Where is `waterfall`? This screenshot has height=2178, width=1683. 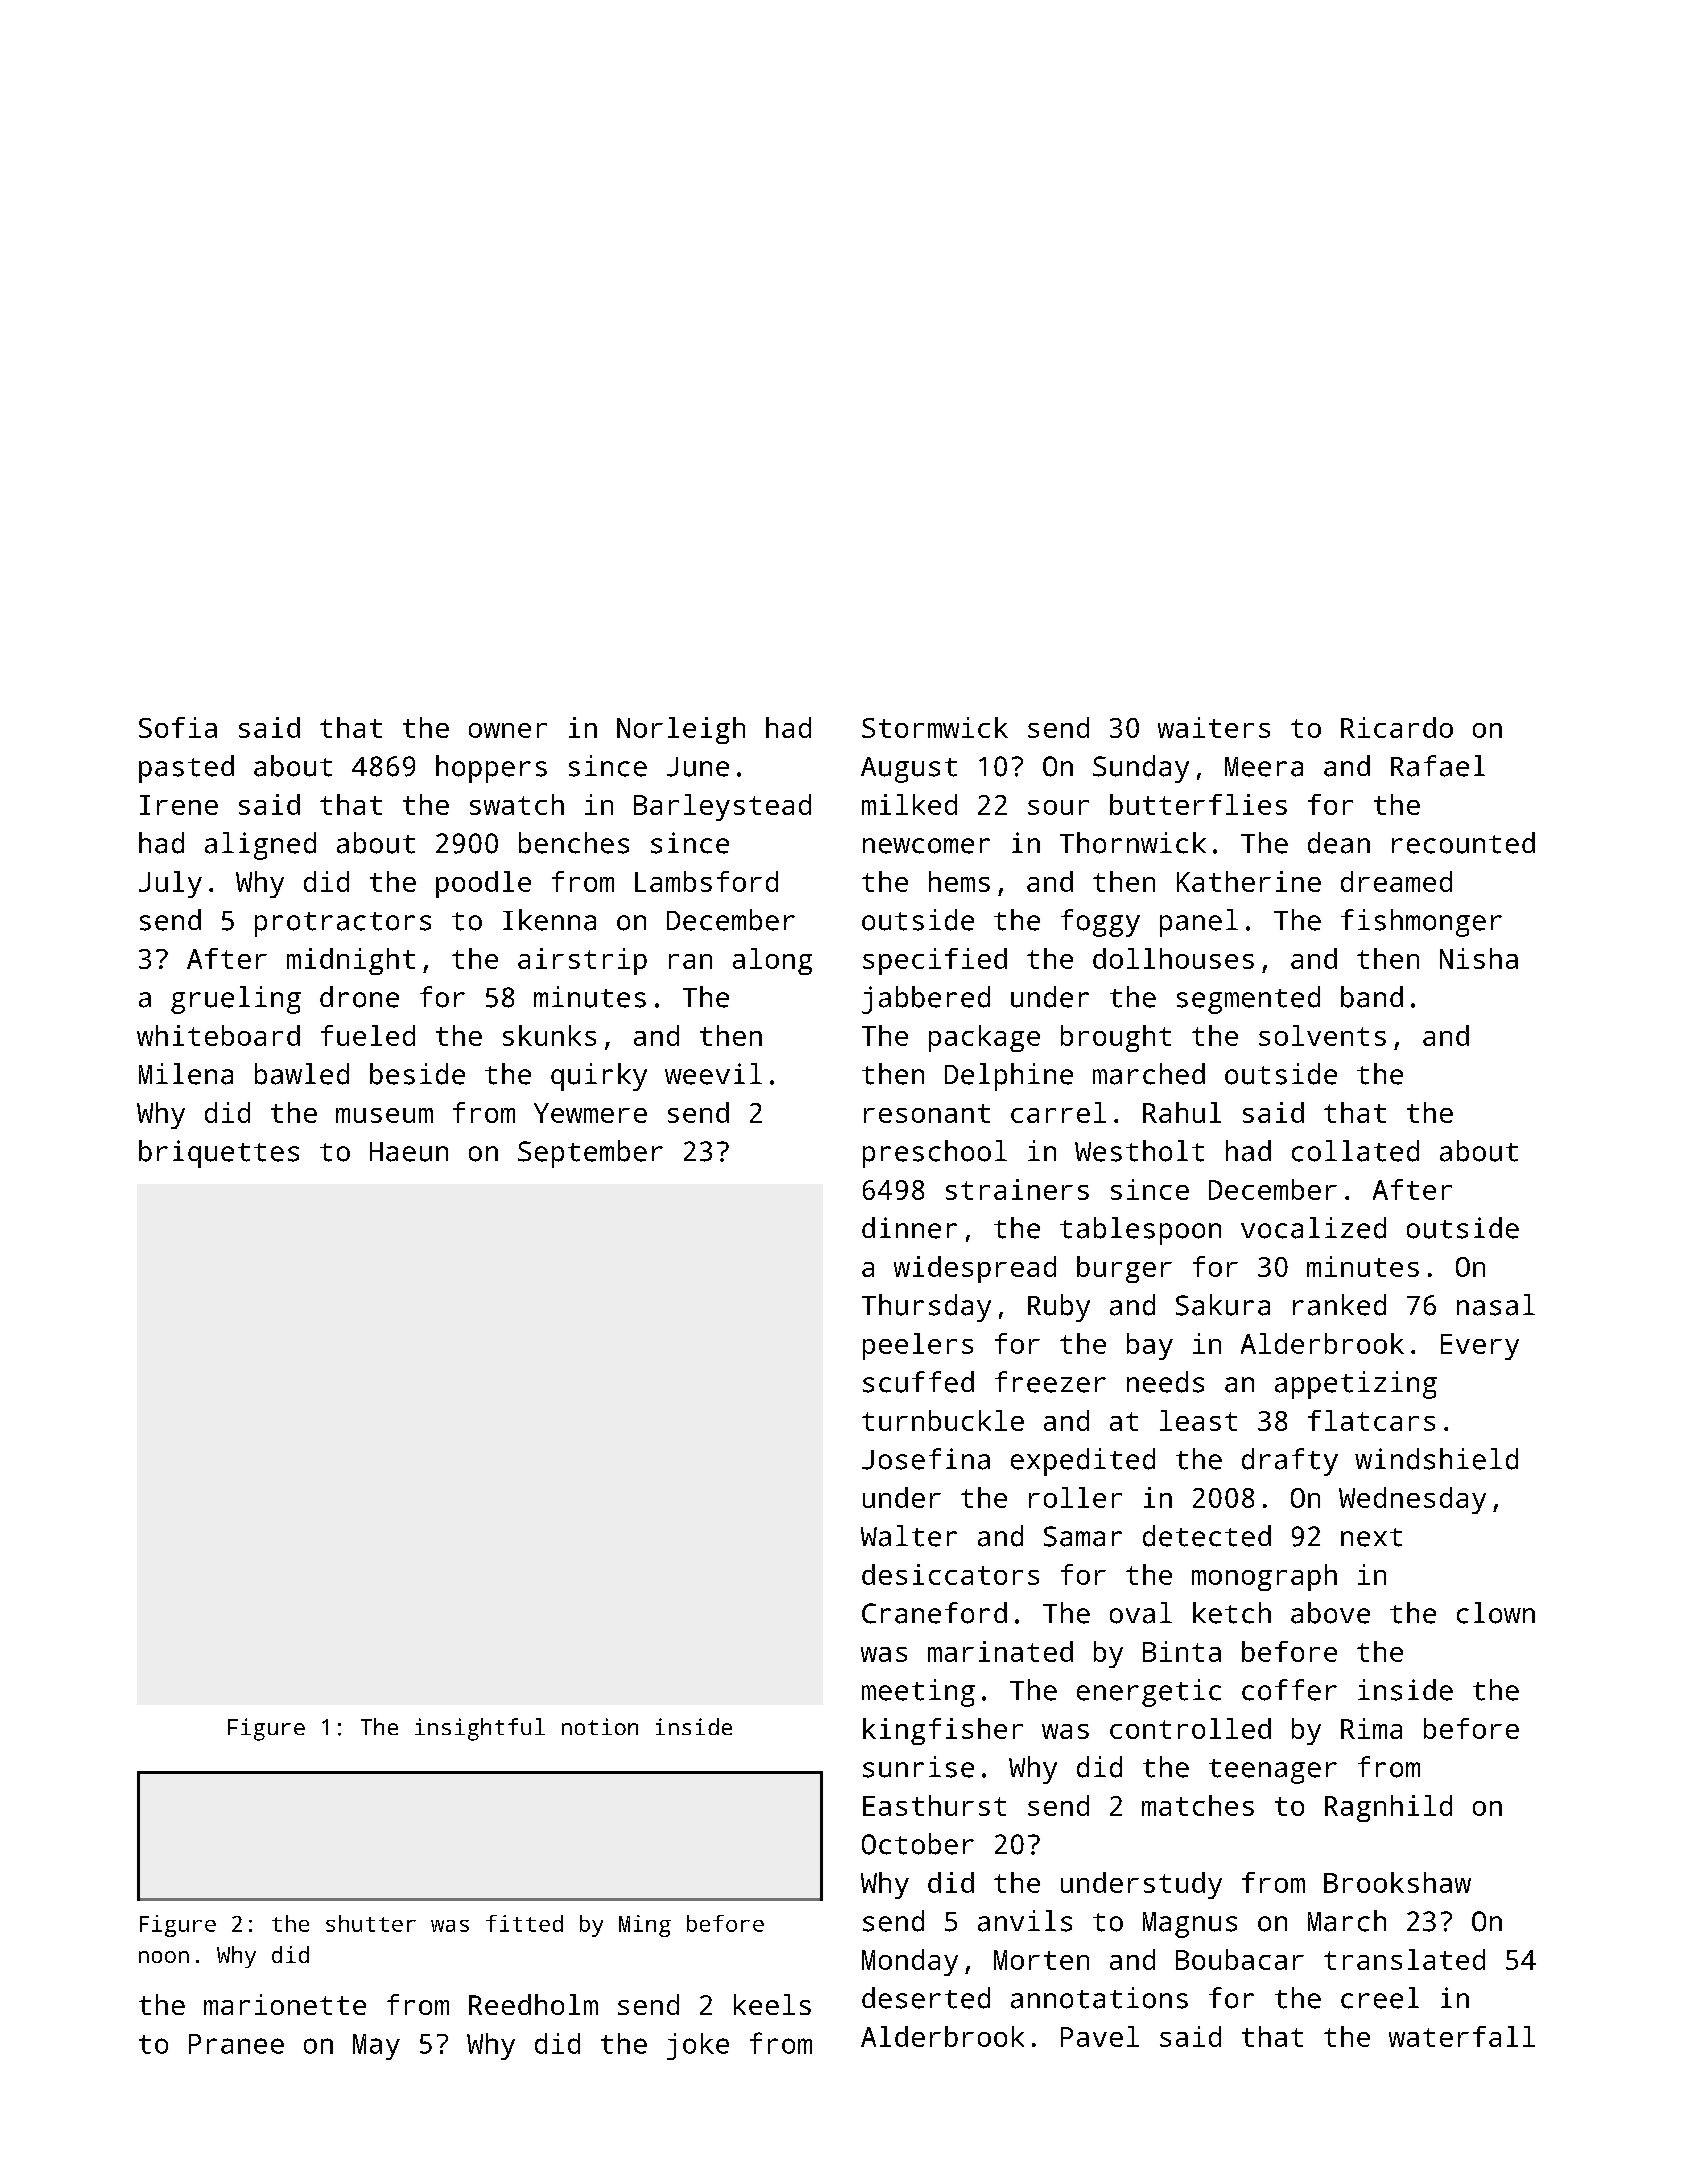
waterfall is located at coordinates (1462, 2036).
